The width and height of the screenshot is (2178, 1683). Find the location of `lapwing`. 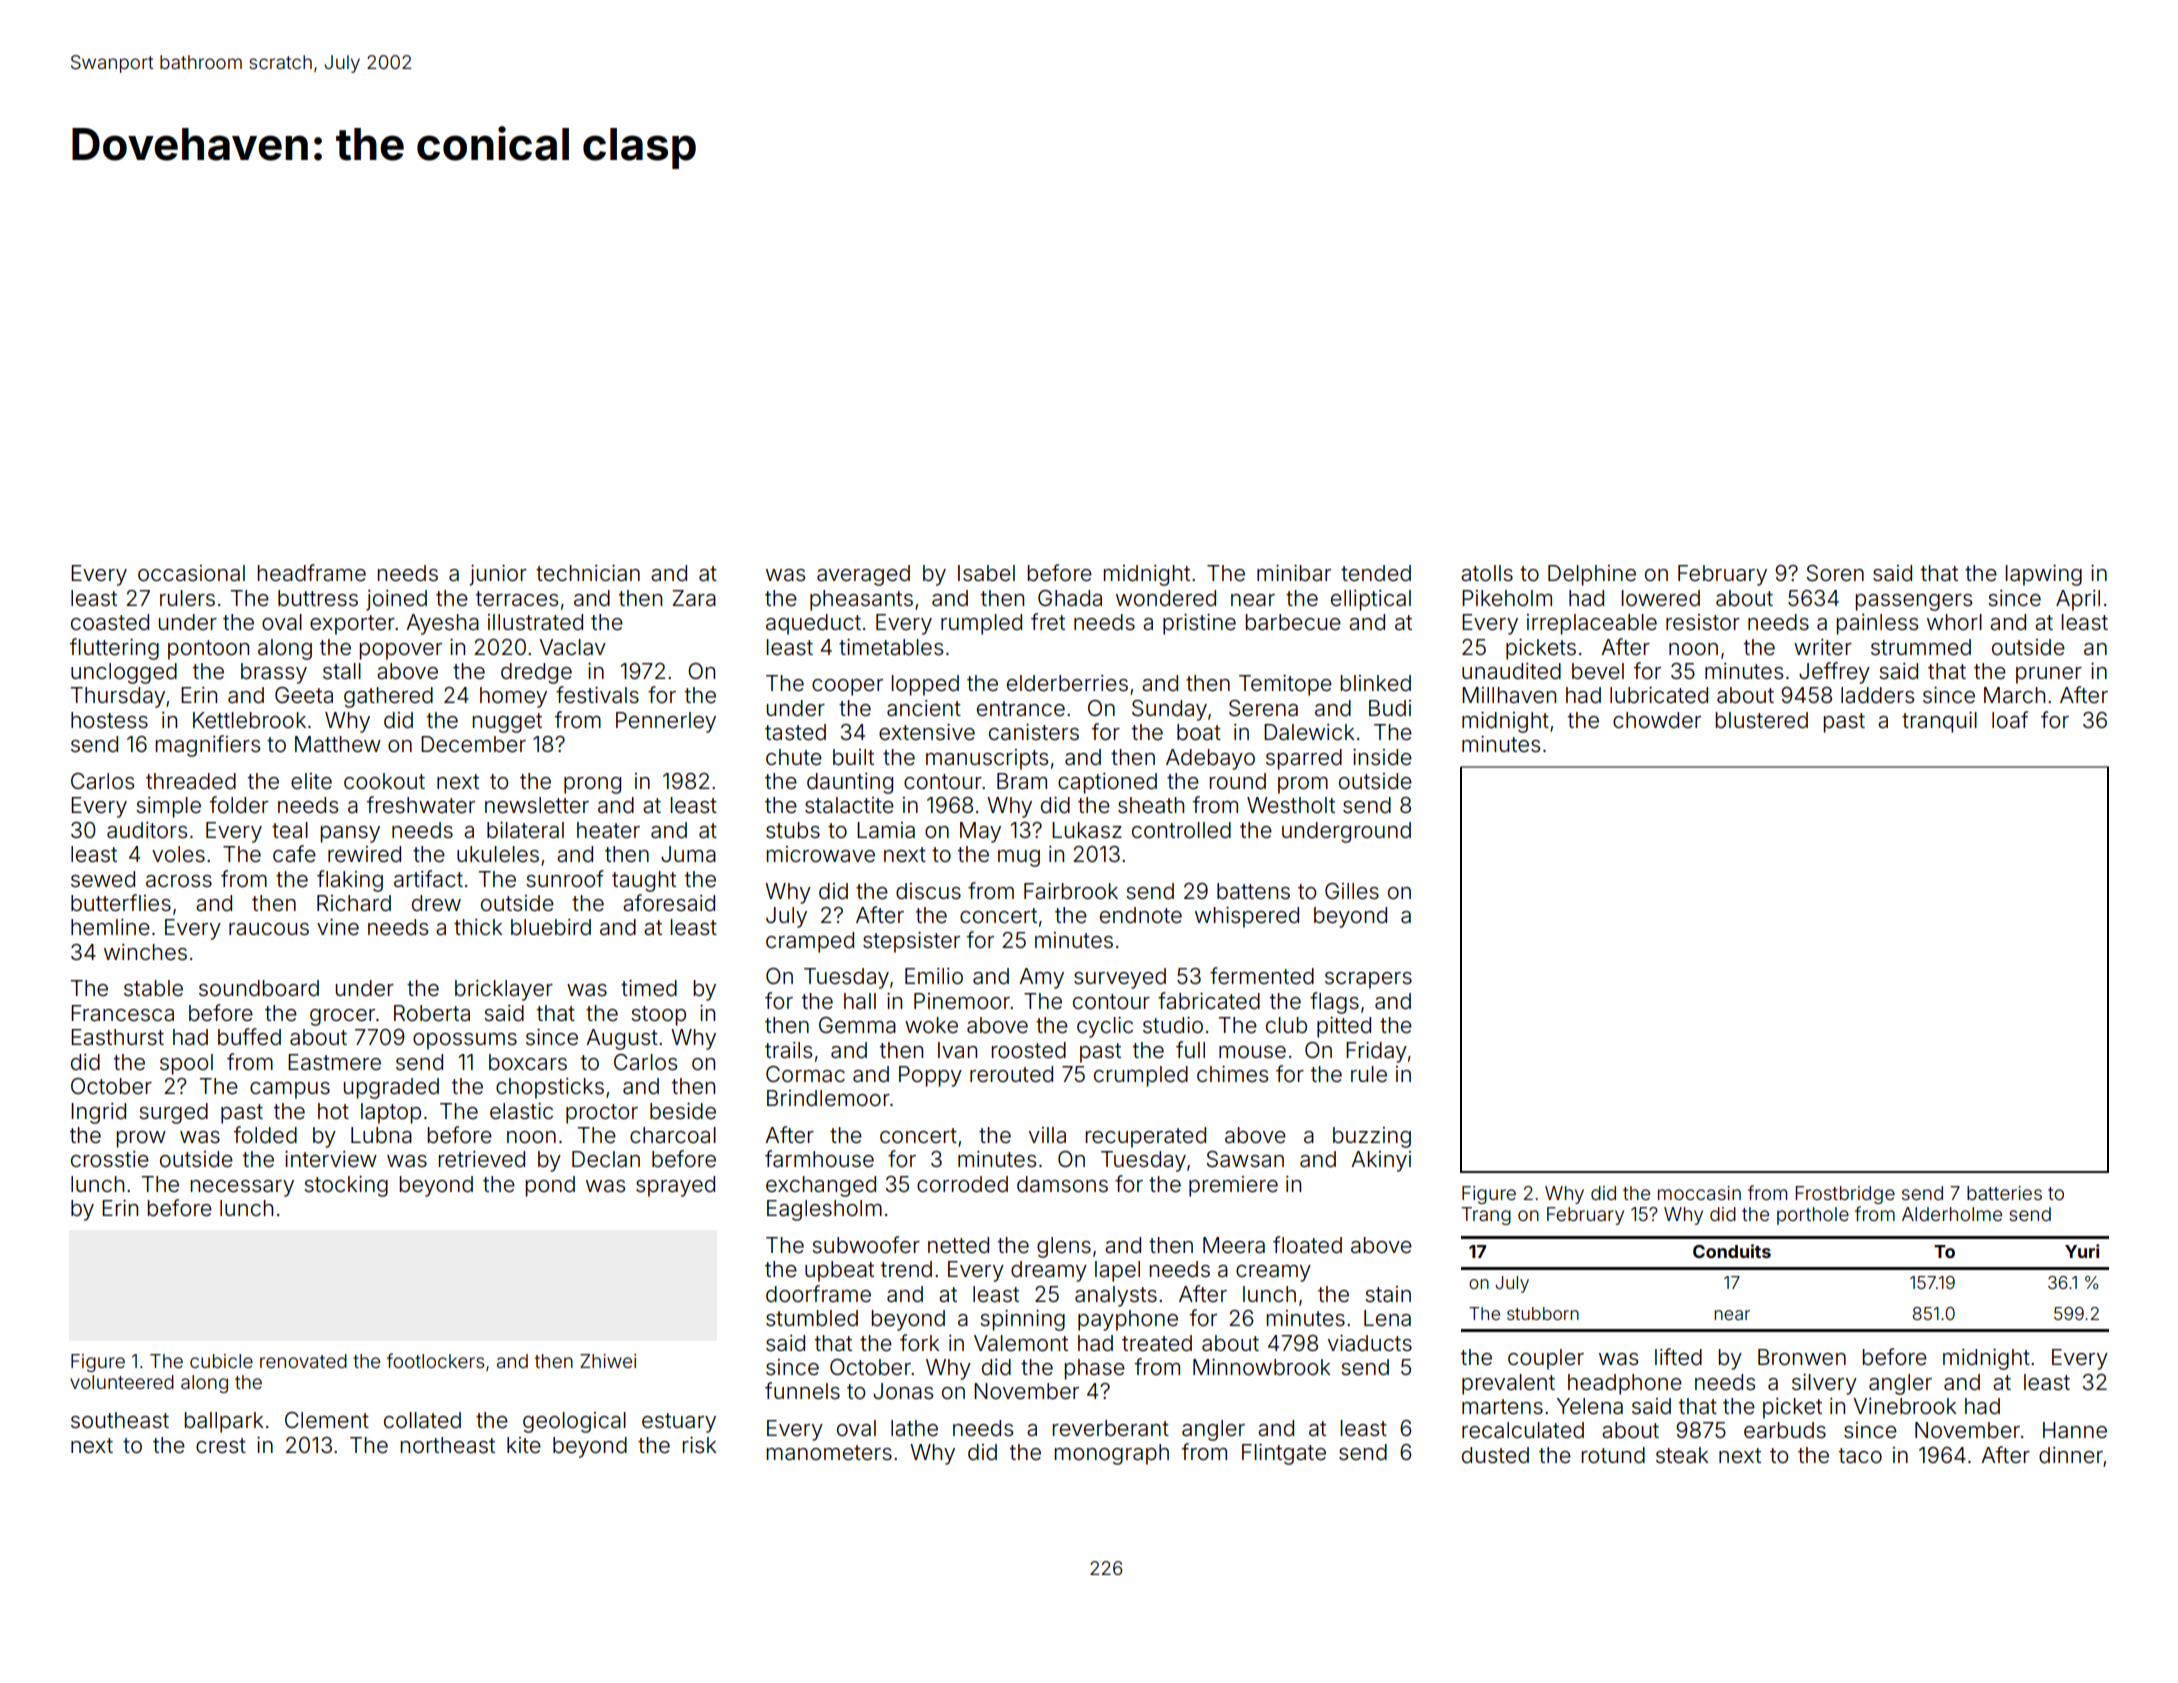

lapwing is located at coordinates (2044, 575).
